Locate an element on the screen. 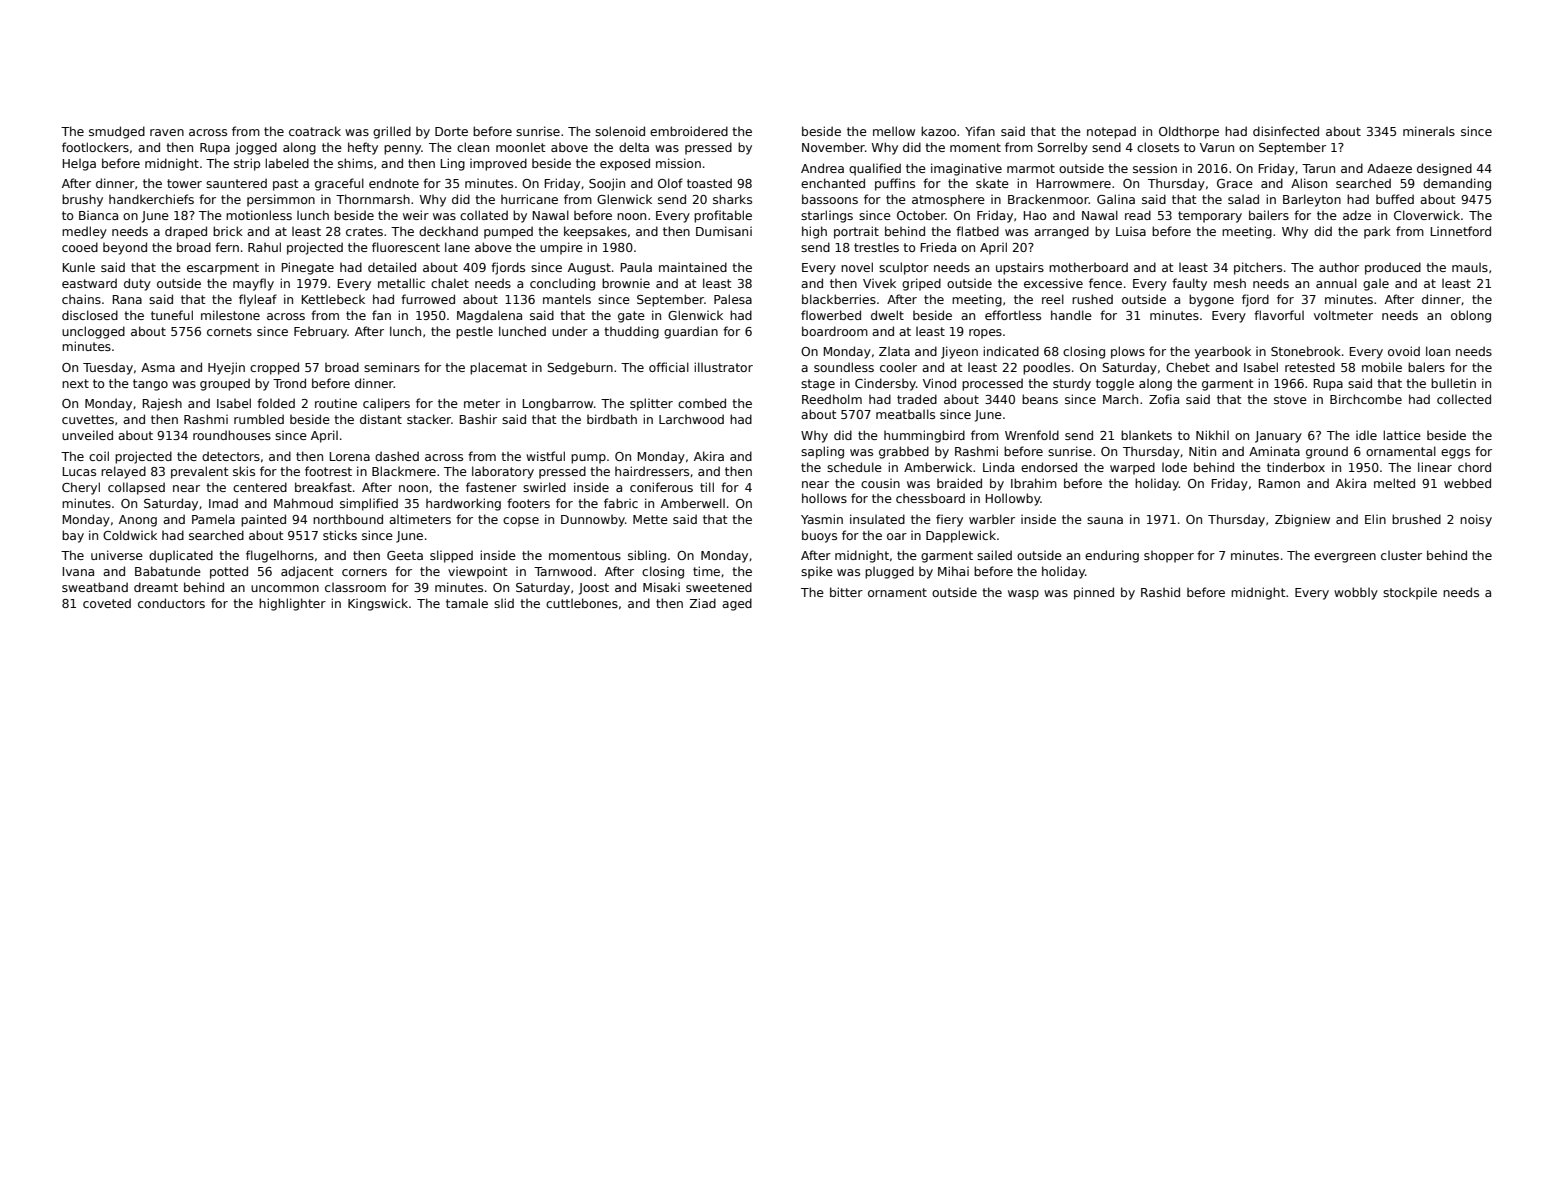 The image size is (1554, 1201). hairdressers is located at coordinates (652, 471).
